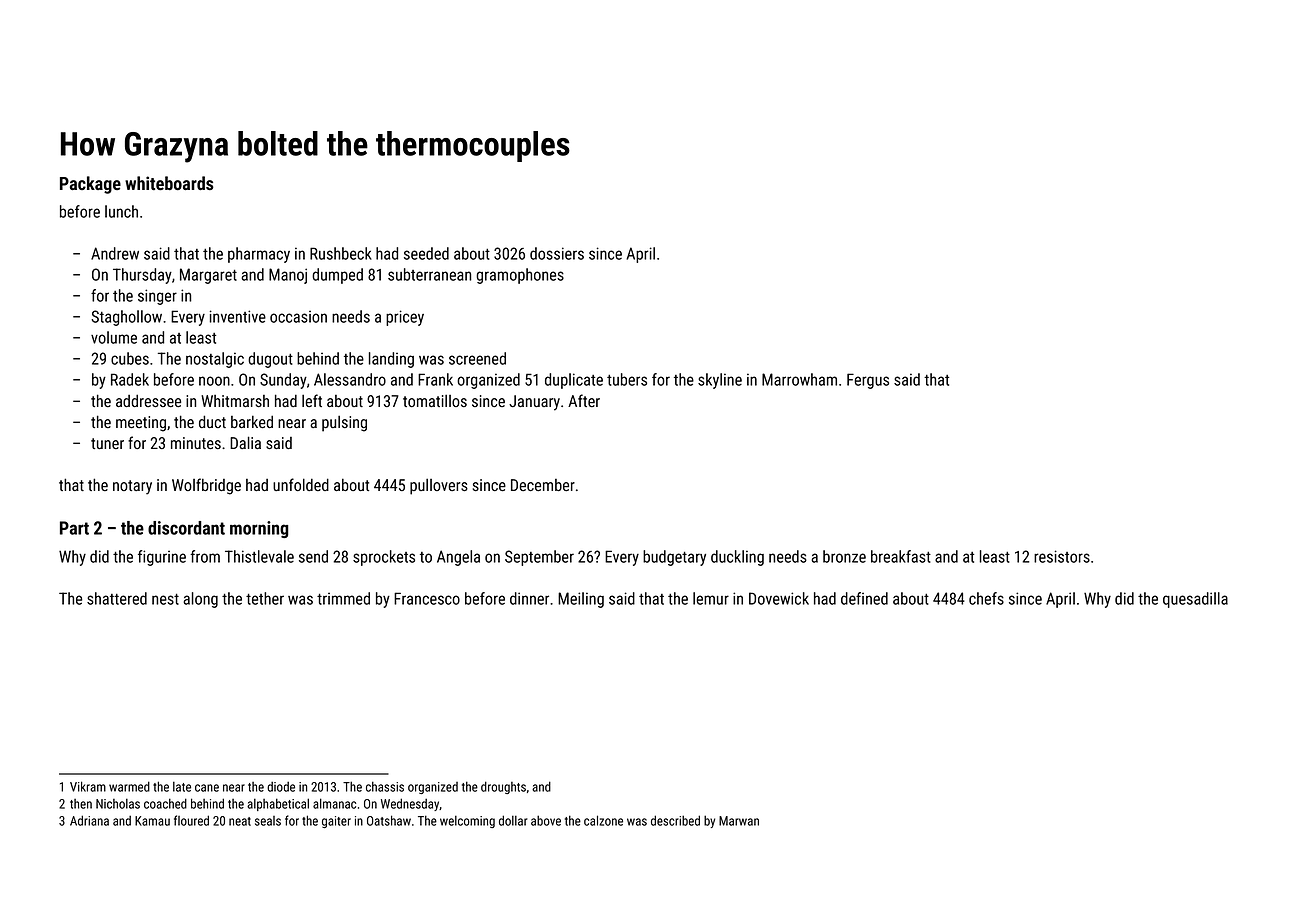  Describe the element at coordinates (868, 381) in the screenshot. I see `Fergus` at that location.
